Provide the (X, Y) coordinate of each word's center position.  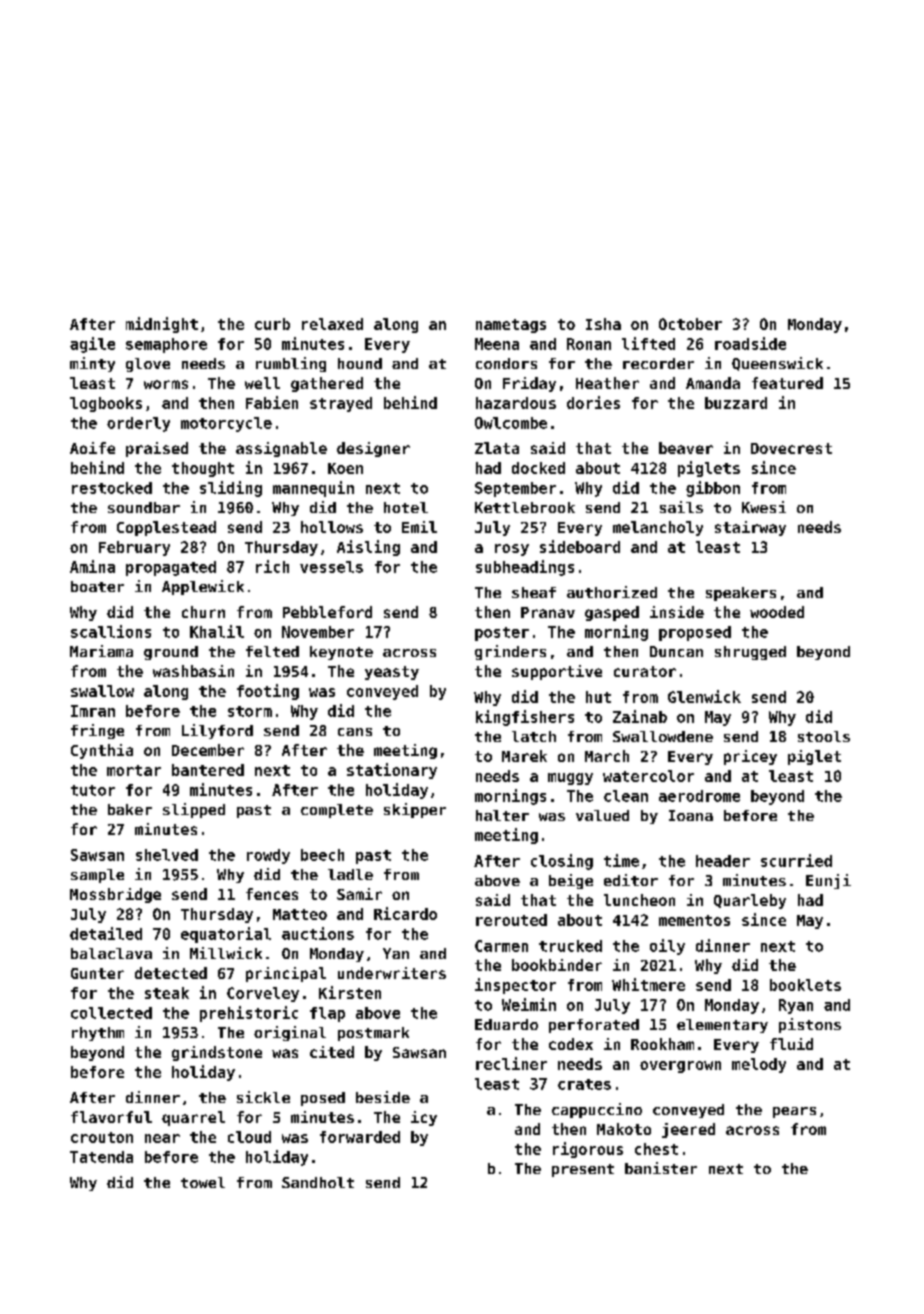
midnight (162, 325)
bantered (208, 770)
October (690, 324)
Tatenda (101, 1157)
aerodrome (699, 796)
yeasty (392, 673)
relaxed (332, 324)
